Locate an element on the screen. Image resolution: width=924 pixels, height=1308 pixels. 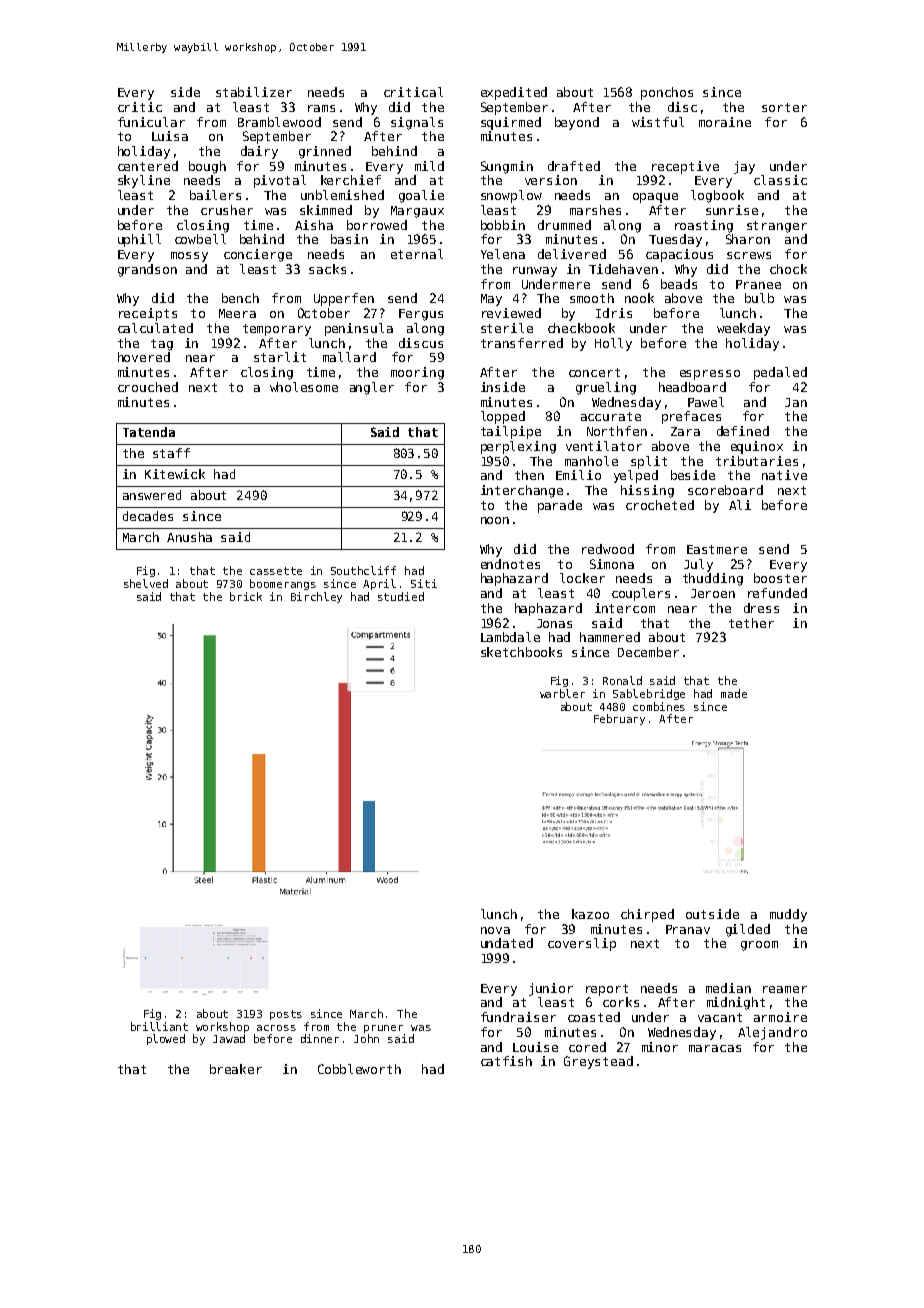
tether is located at coordinates (751, 623).
